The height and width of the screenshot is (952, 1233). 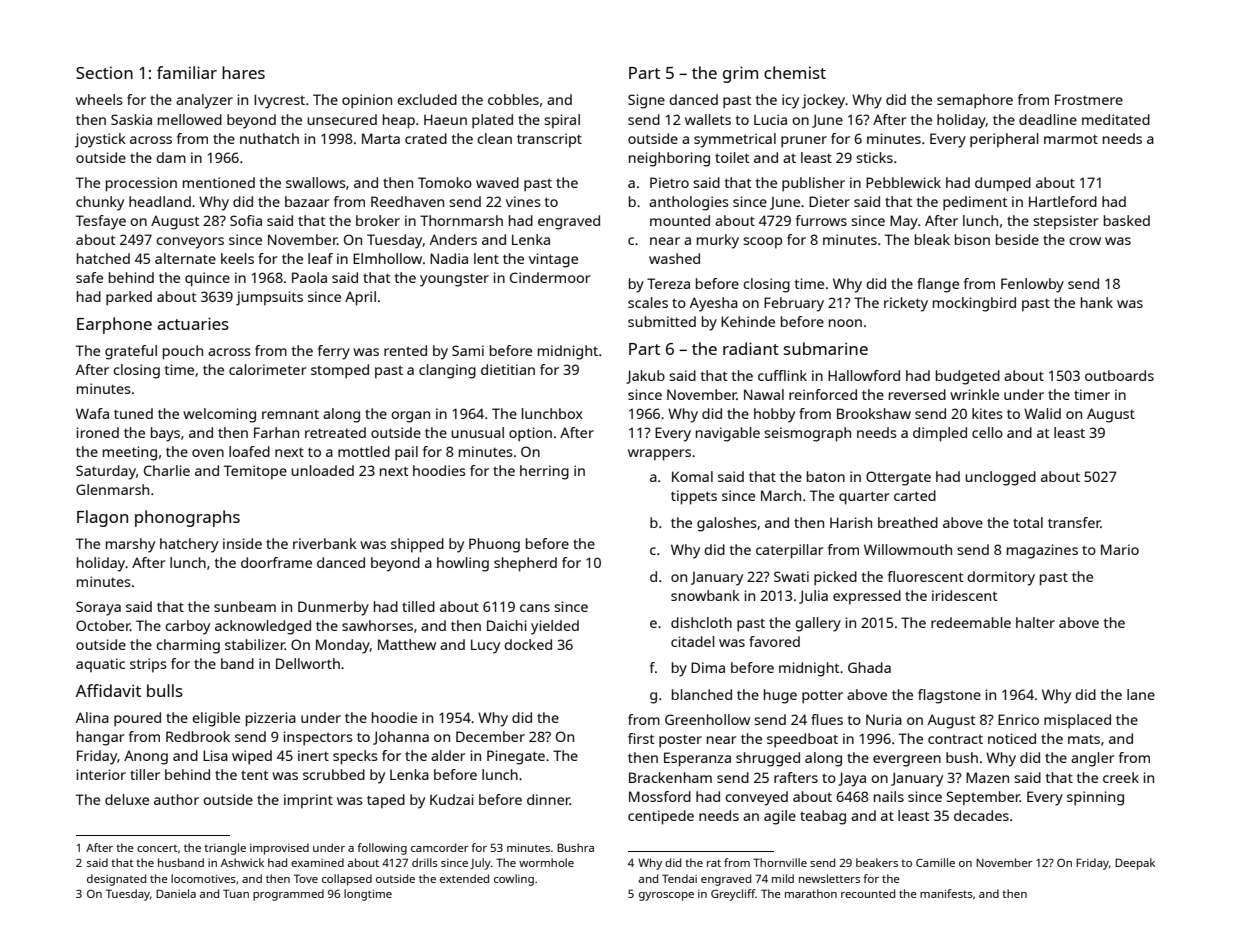 I want to click on halter, so click(x=1035, y=622).
